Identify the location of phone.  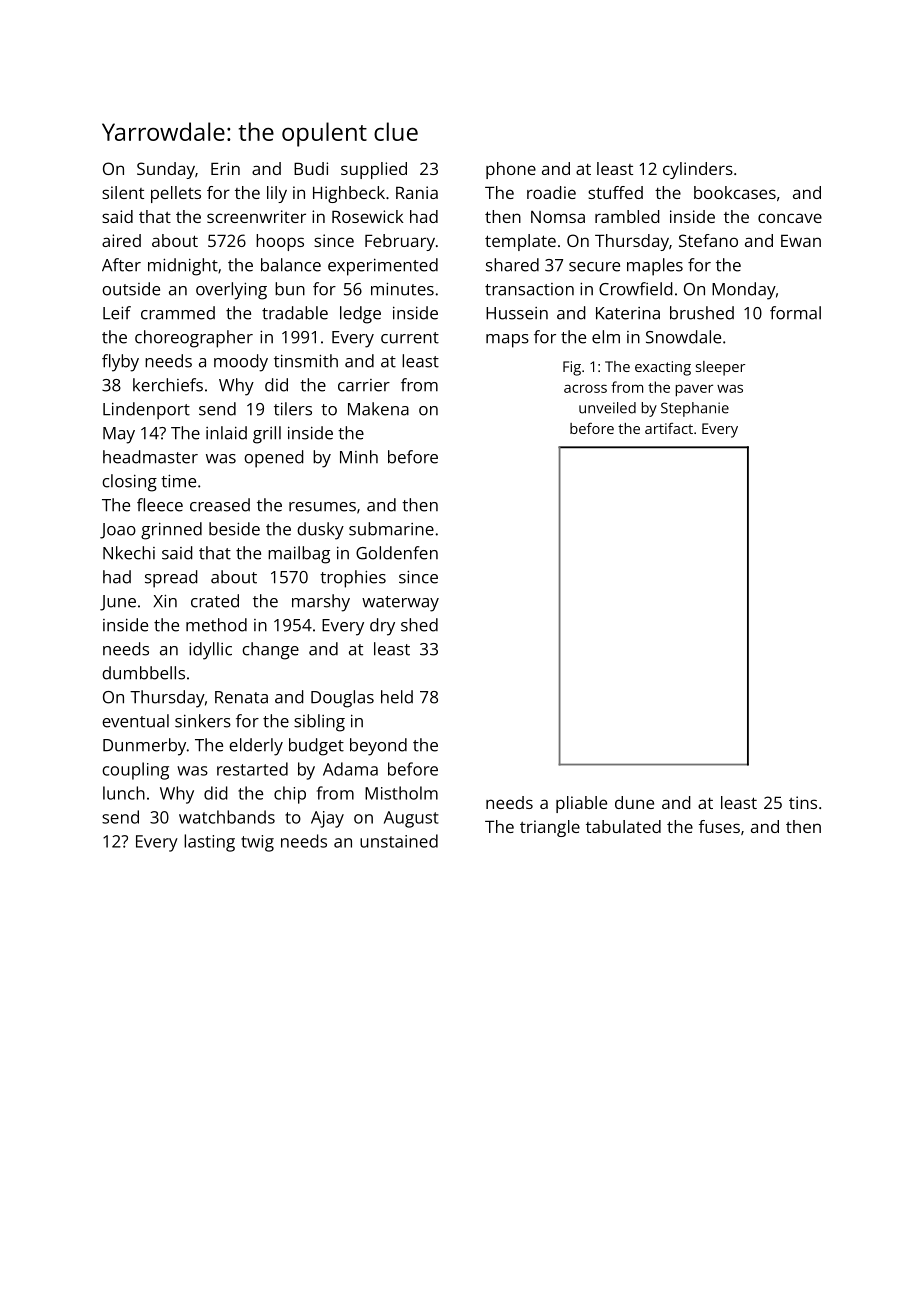
(511, 170).
